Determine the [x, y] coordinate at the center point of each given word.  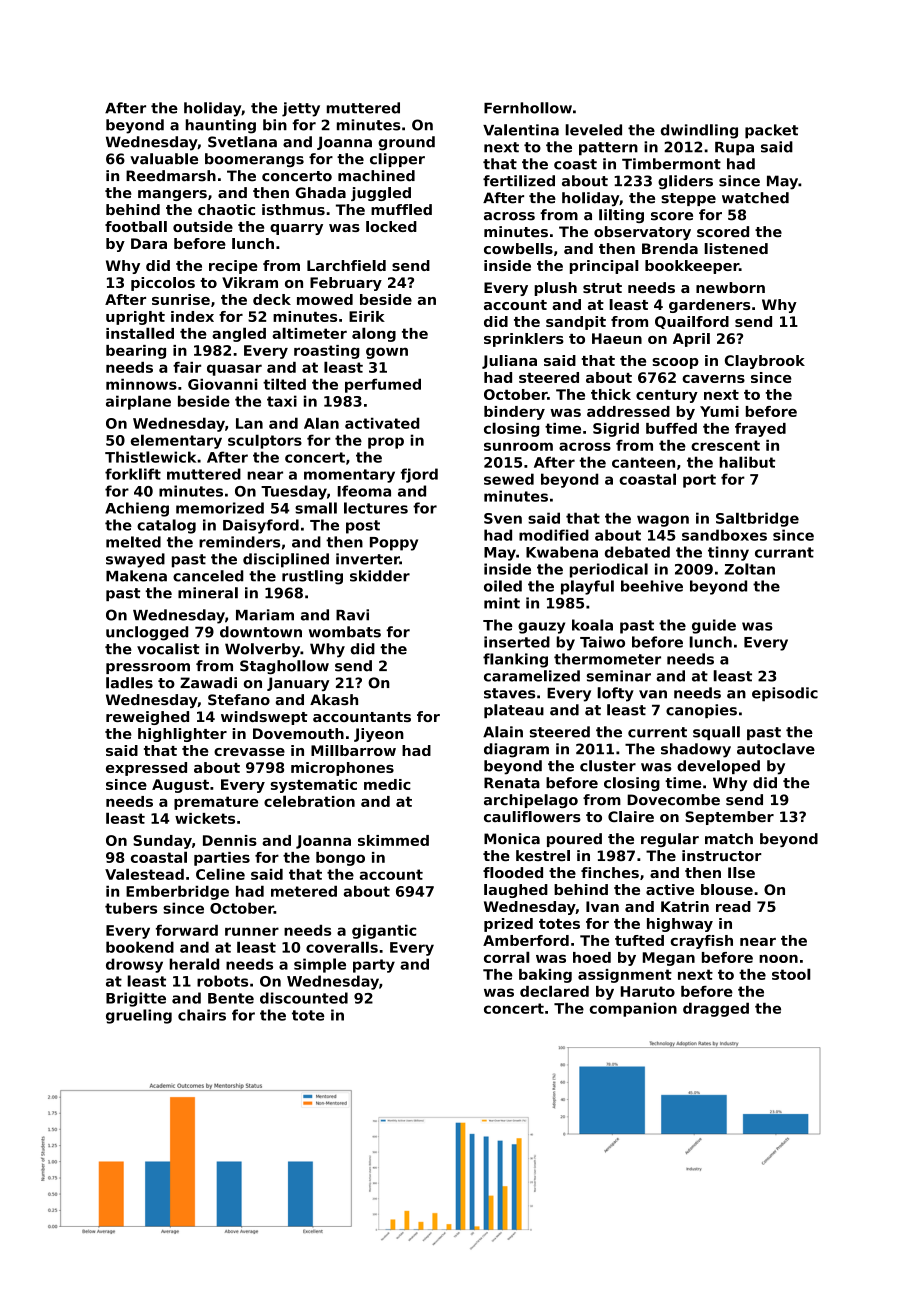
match [729, 839]
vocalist [168, 649]
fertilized [519, 181]
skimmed [393, 840]
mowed [325, 299]
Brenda [670, 248]
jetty [301, 109]
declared [554, 991]
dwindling [699, 131]
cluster [608, 766]
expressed [146, 769]
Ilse [741, 872]
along [374, 334]
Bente [231, 998]
